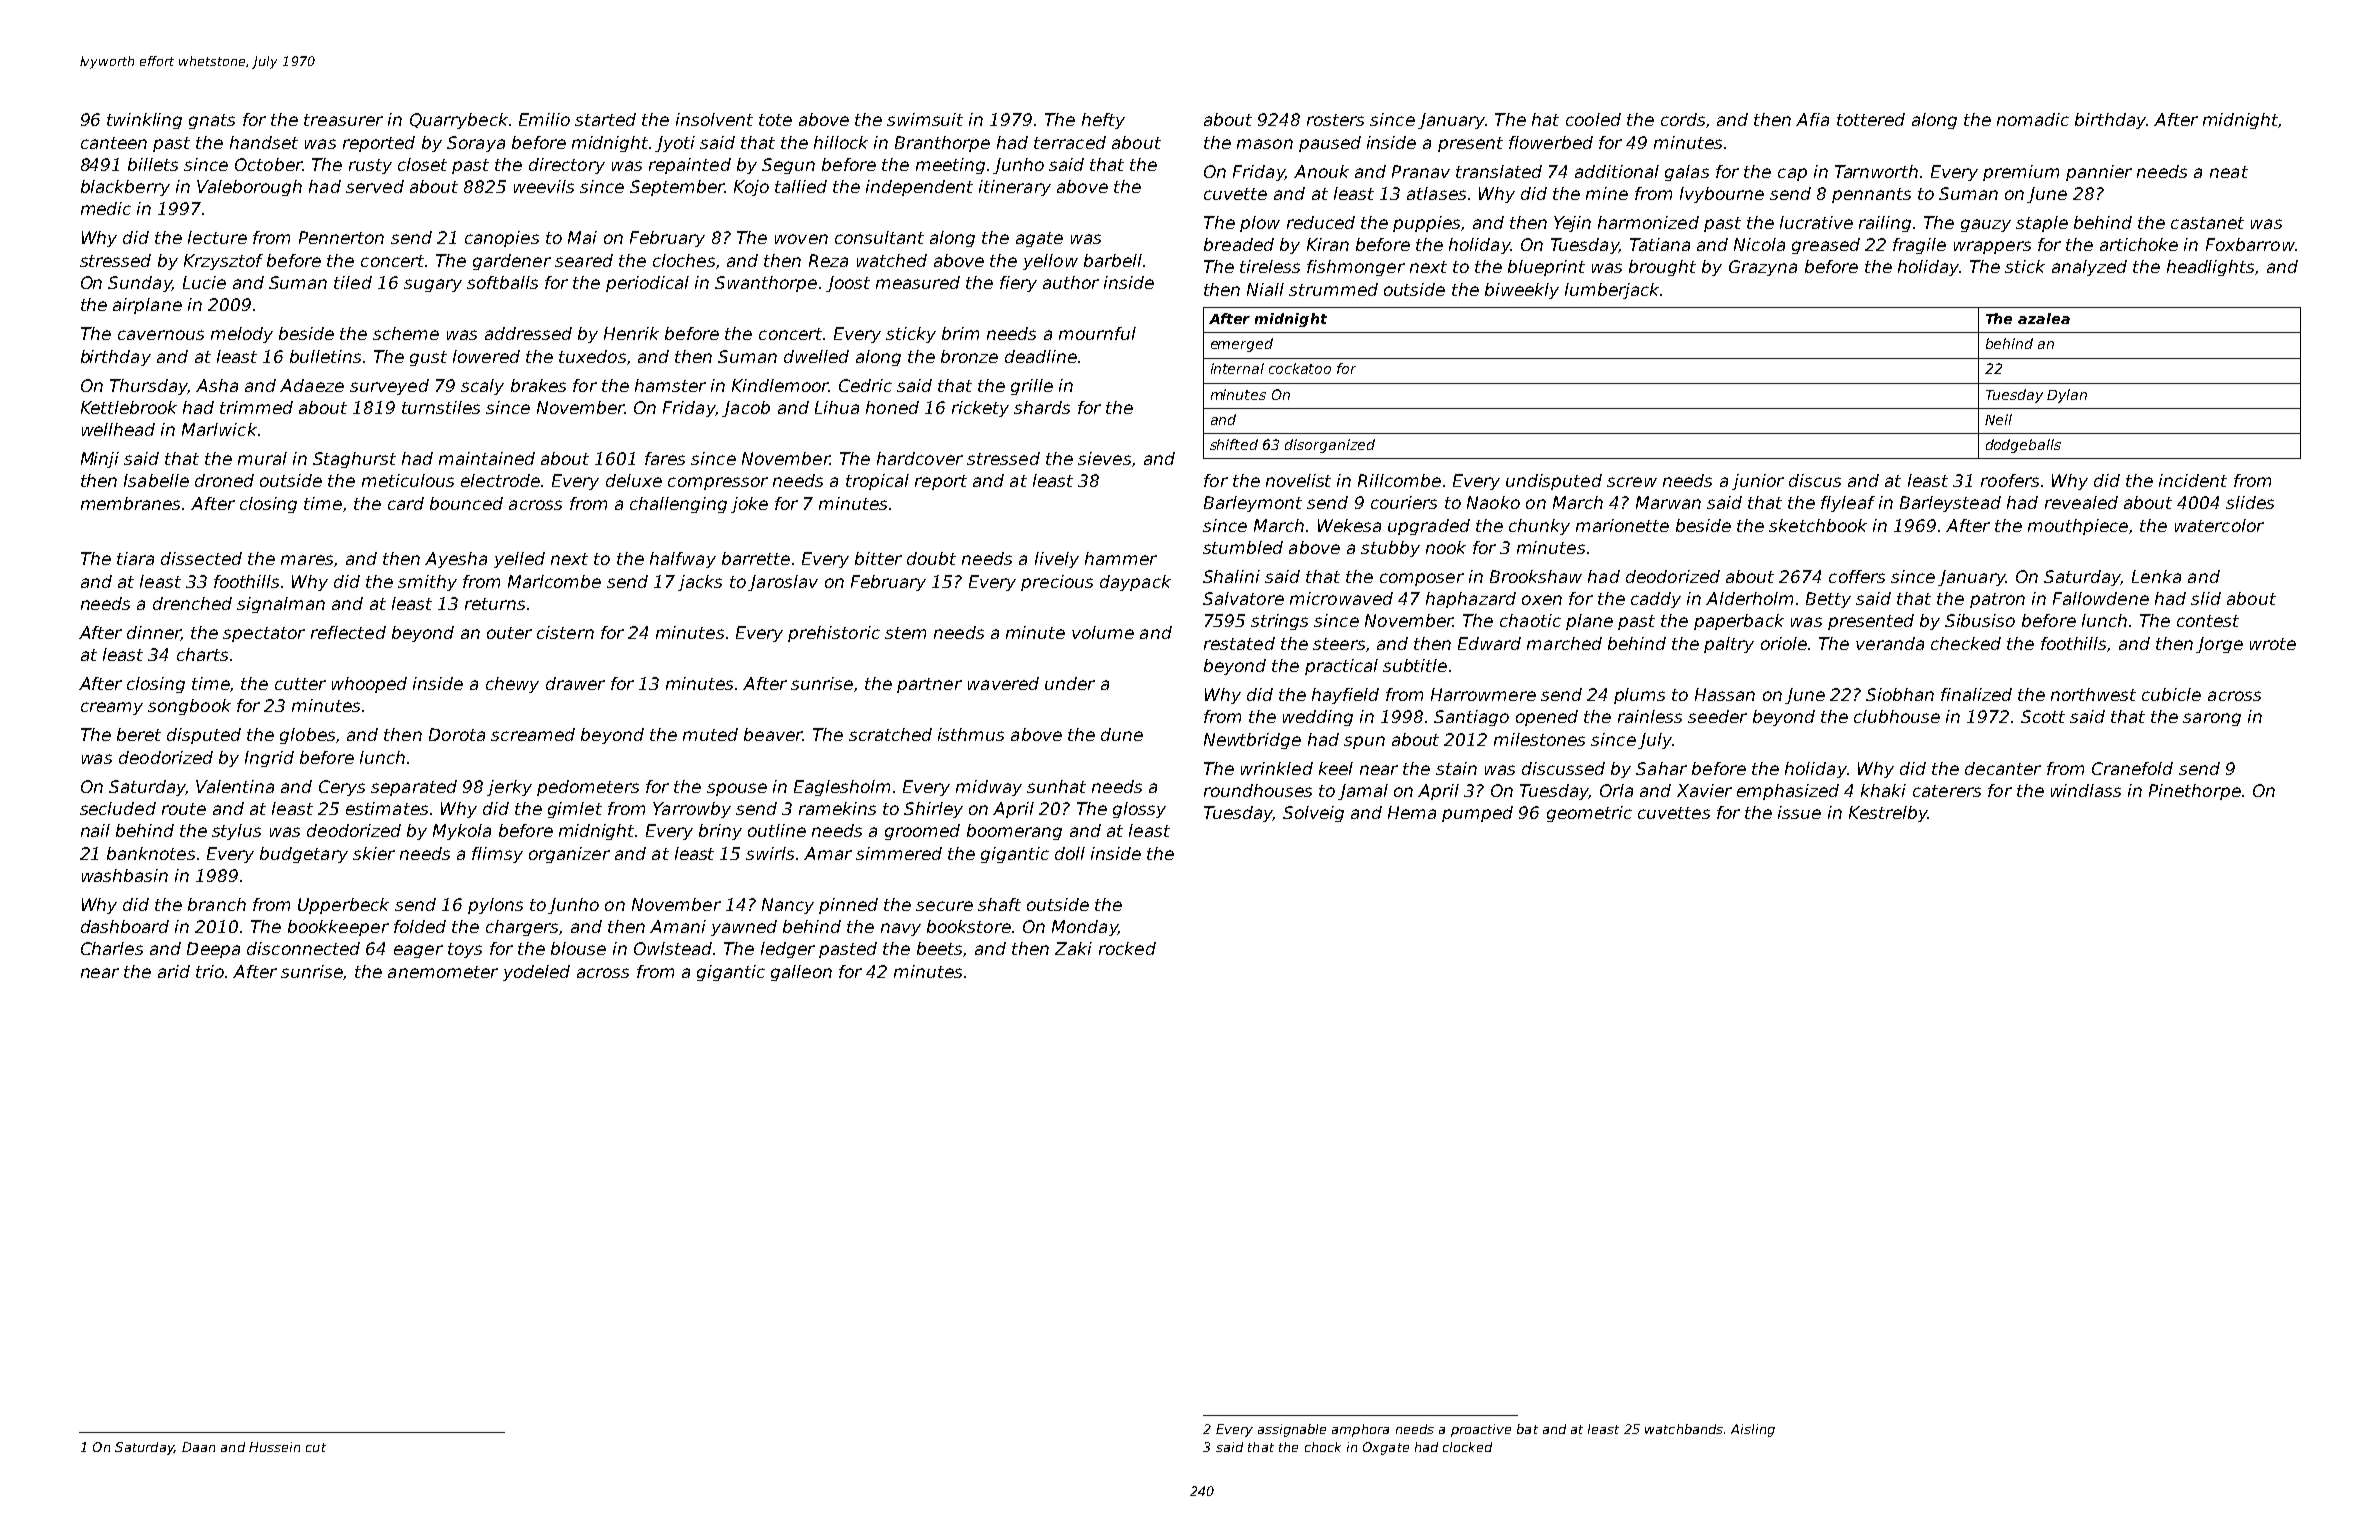 This document has width=2380, height=1540. Describe the element at coordinates (1252, 741) in the document. I see `Newtbridge` at that location.
